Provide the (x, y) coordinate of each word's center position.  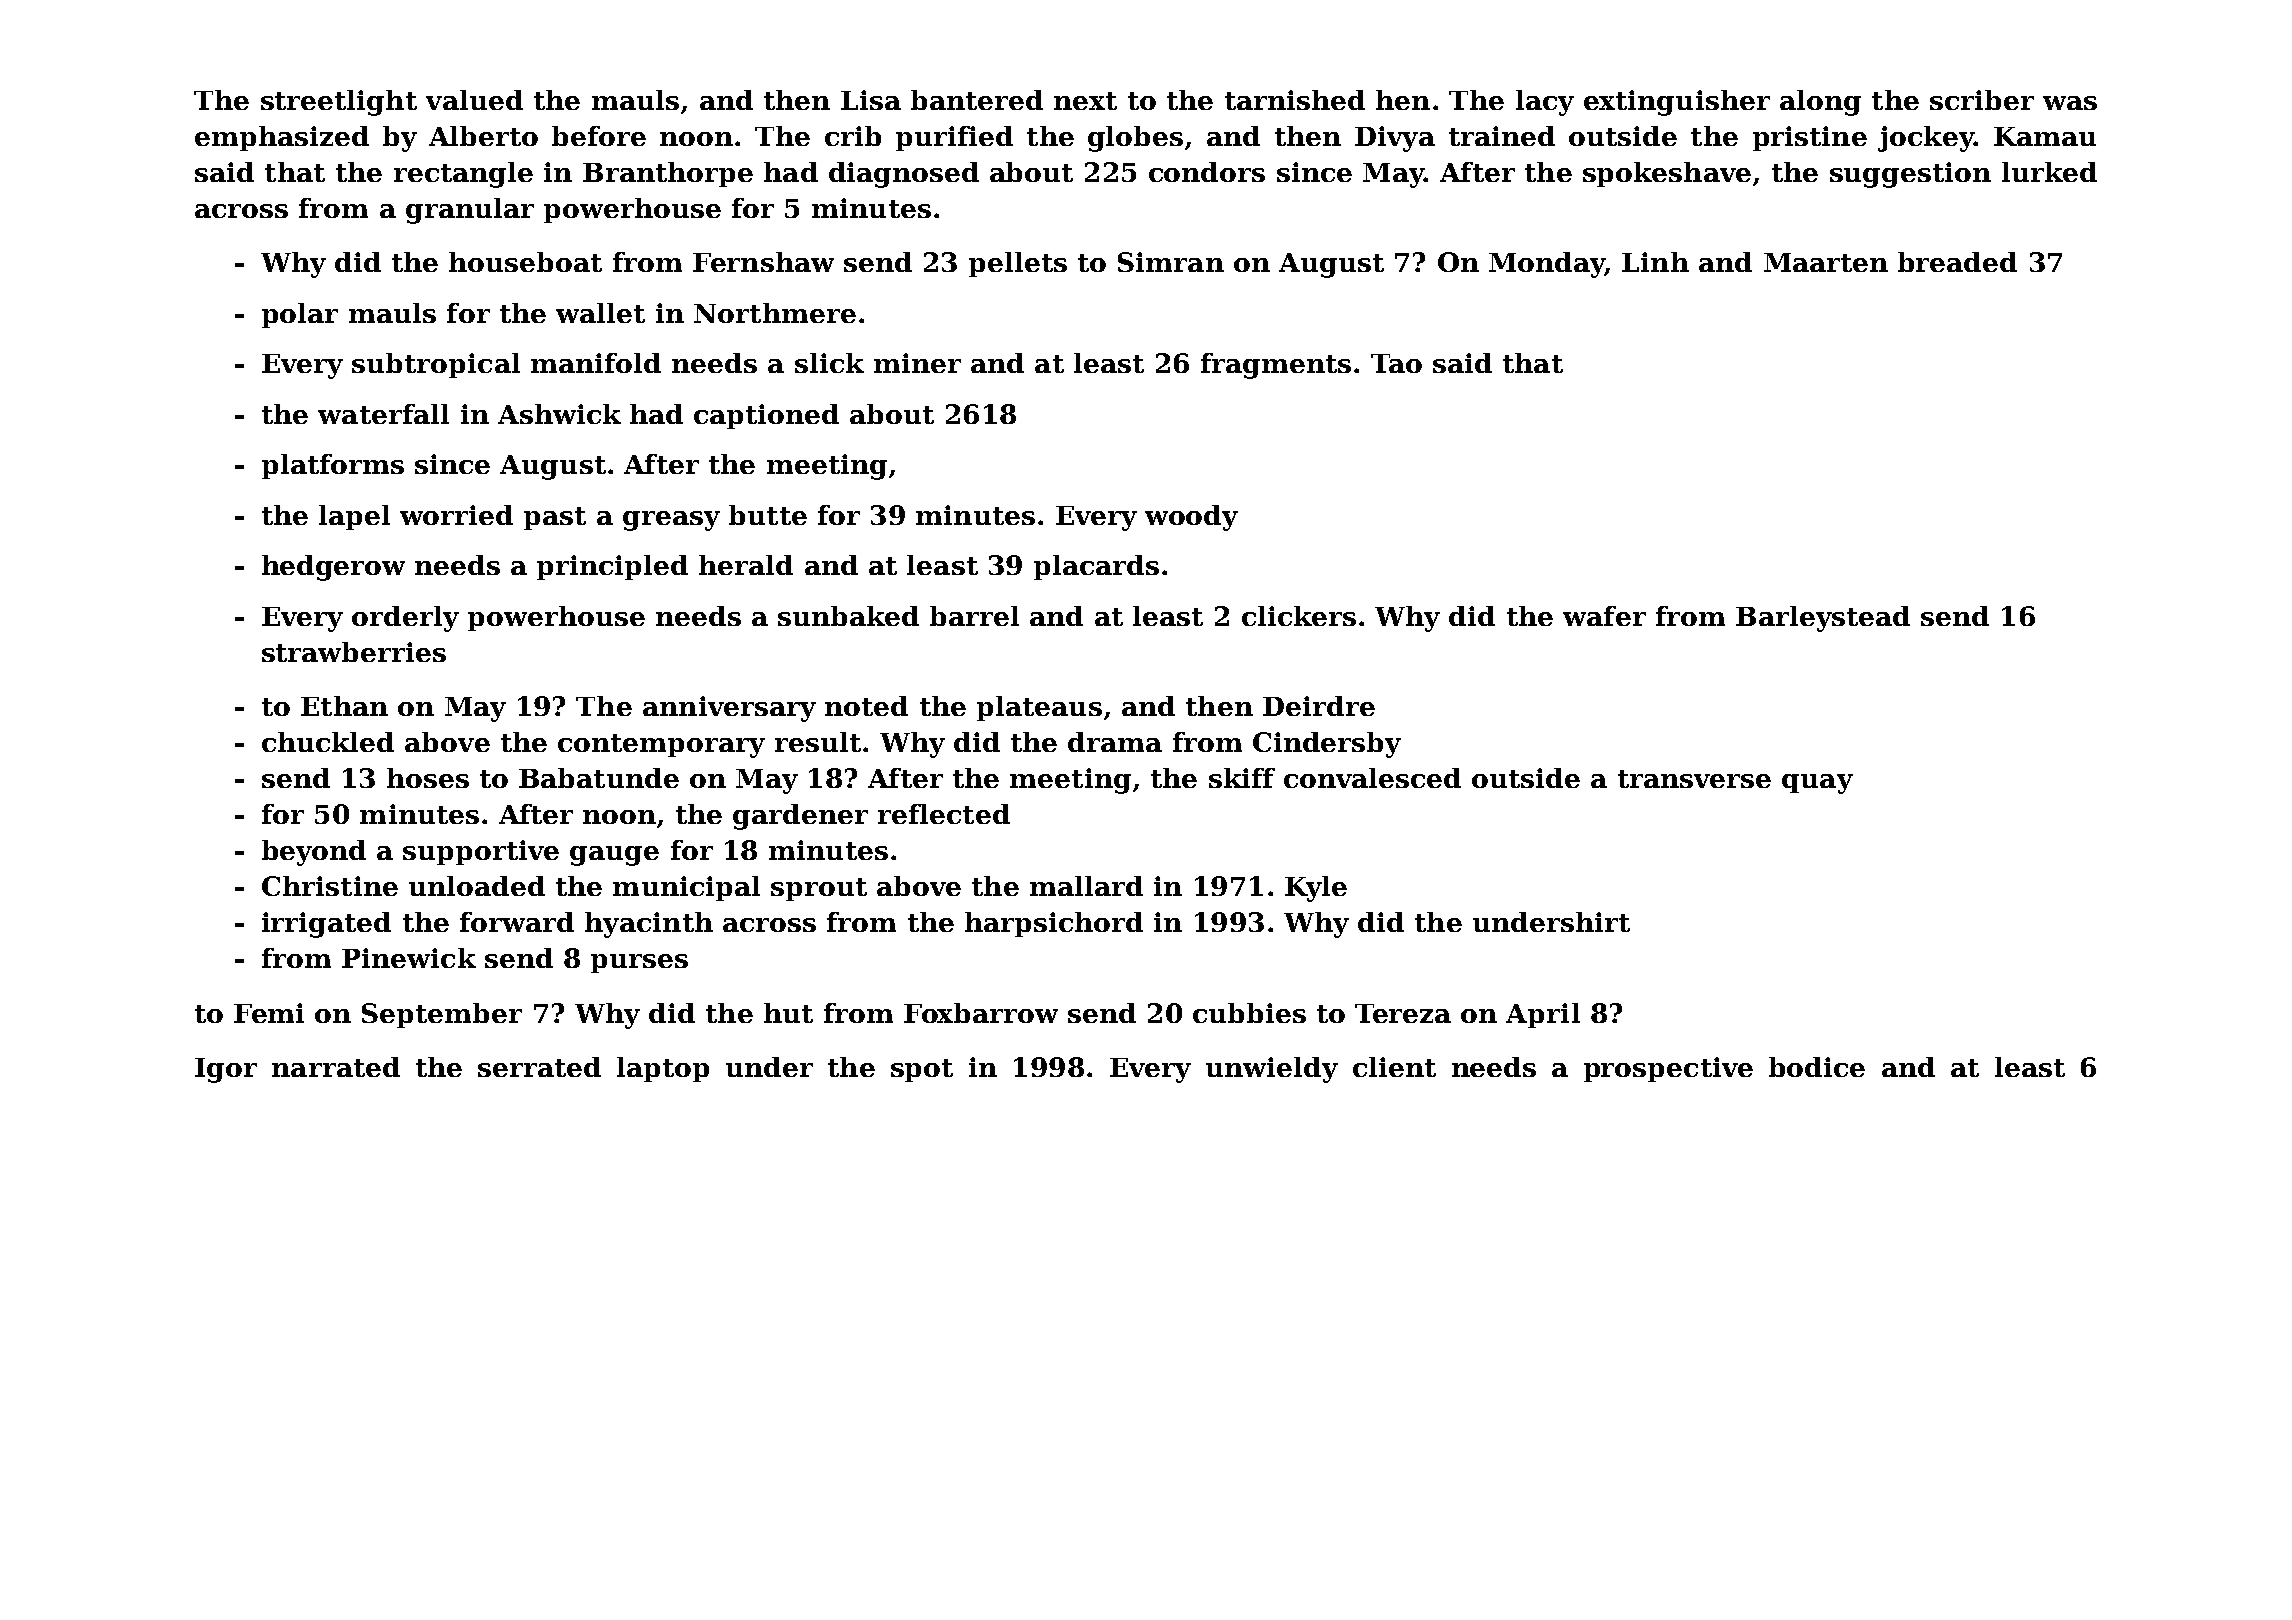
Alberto (483, 136)
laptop (663, 1069)
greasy (671, 521)
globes (1135, 139)
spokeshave (1667, 174)
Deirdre (1319, 706)
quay (1817, 784)
